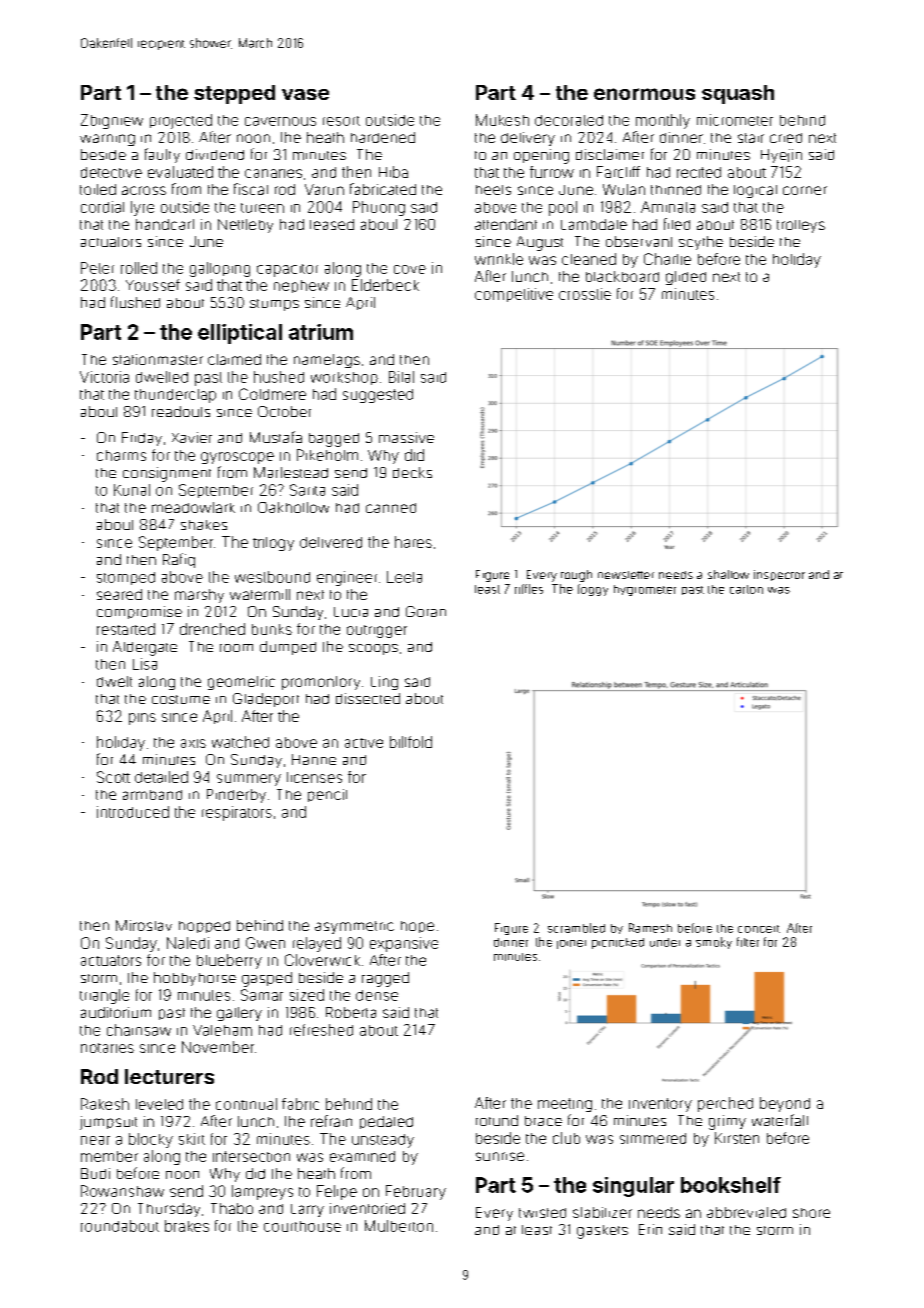 The width and height of the screenshot is (924, 1308). What do you see at coordinates (179, 560) in the screenshot?
I see `Rafiq` at bounding box center [179, 560].
